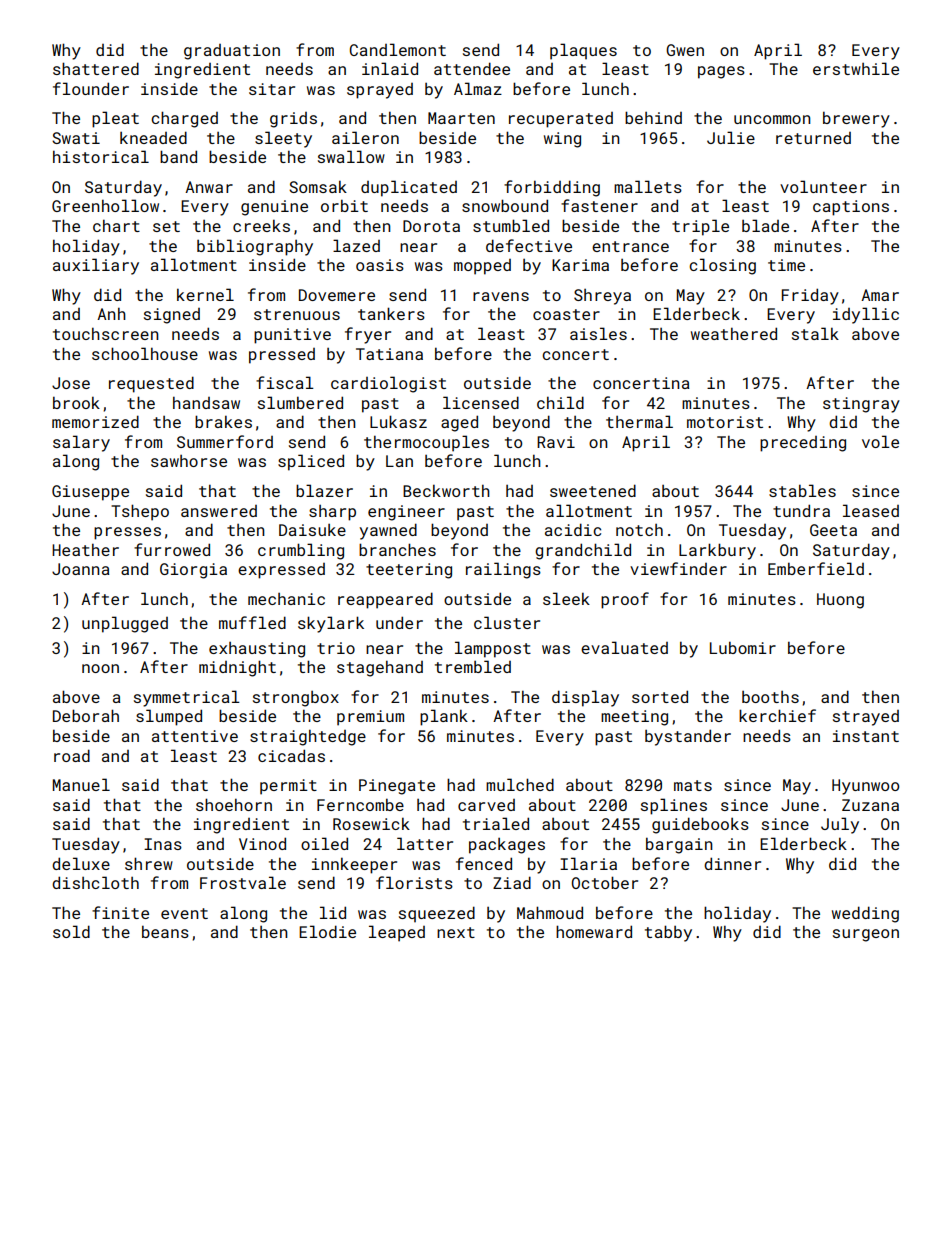 This document has height=1233, width=952. Describe the element at coordinates (668, 933) in the document. I see `tabby` at that location.
